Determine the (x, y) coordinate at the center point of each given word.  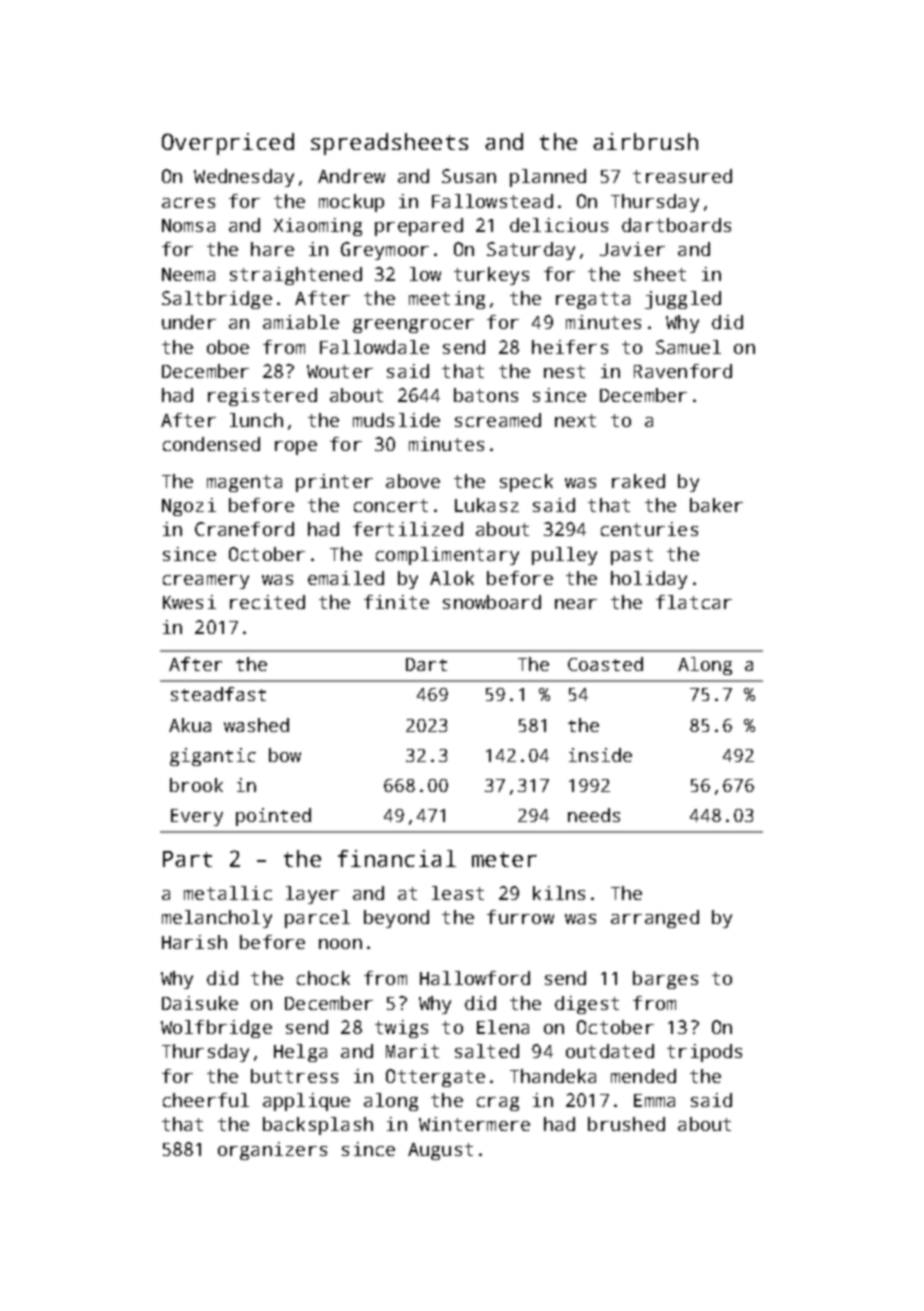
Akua (190, 725)
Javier (632, 249)
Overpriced (228, 144)
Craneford (244, 529)
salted (487, 1051)
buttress (294, 1076)
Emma (654, 1100)
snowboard (492, 602)
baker (716, 505)
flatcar (694, 602)
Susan (469, 176)
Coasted (605, 664)
